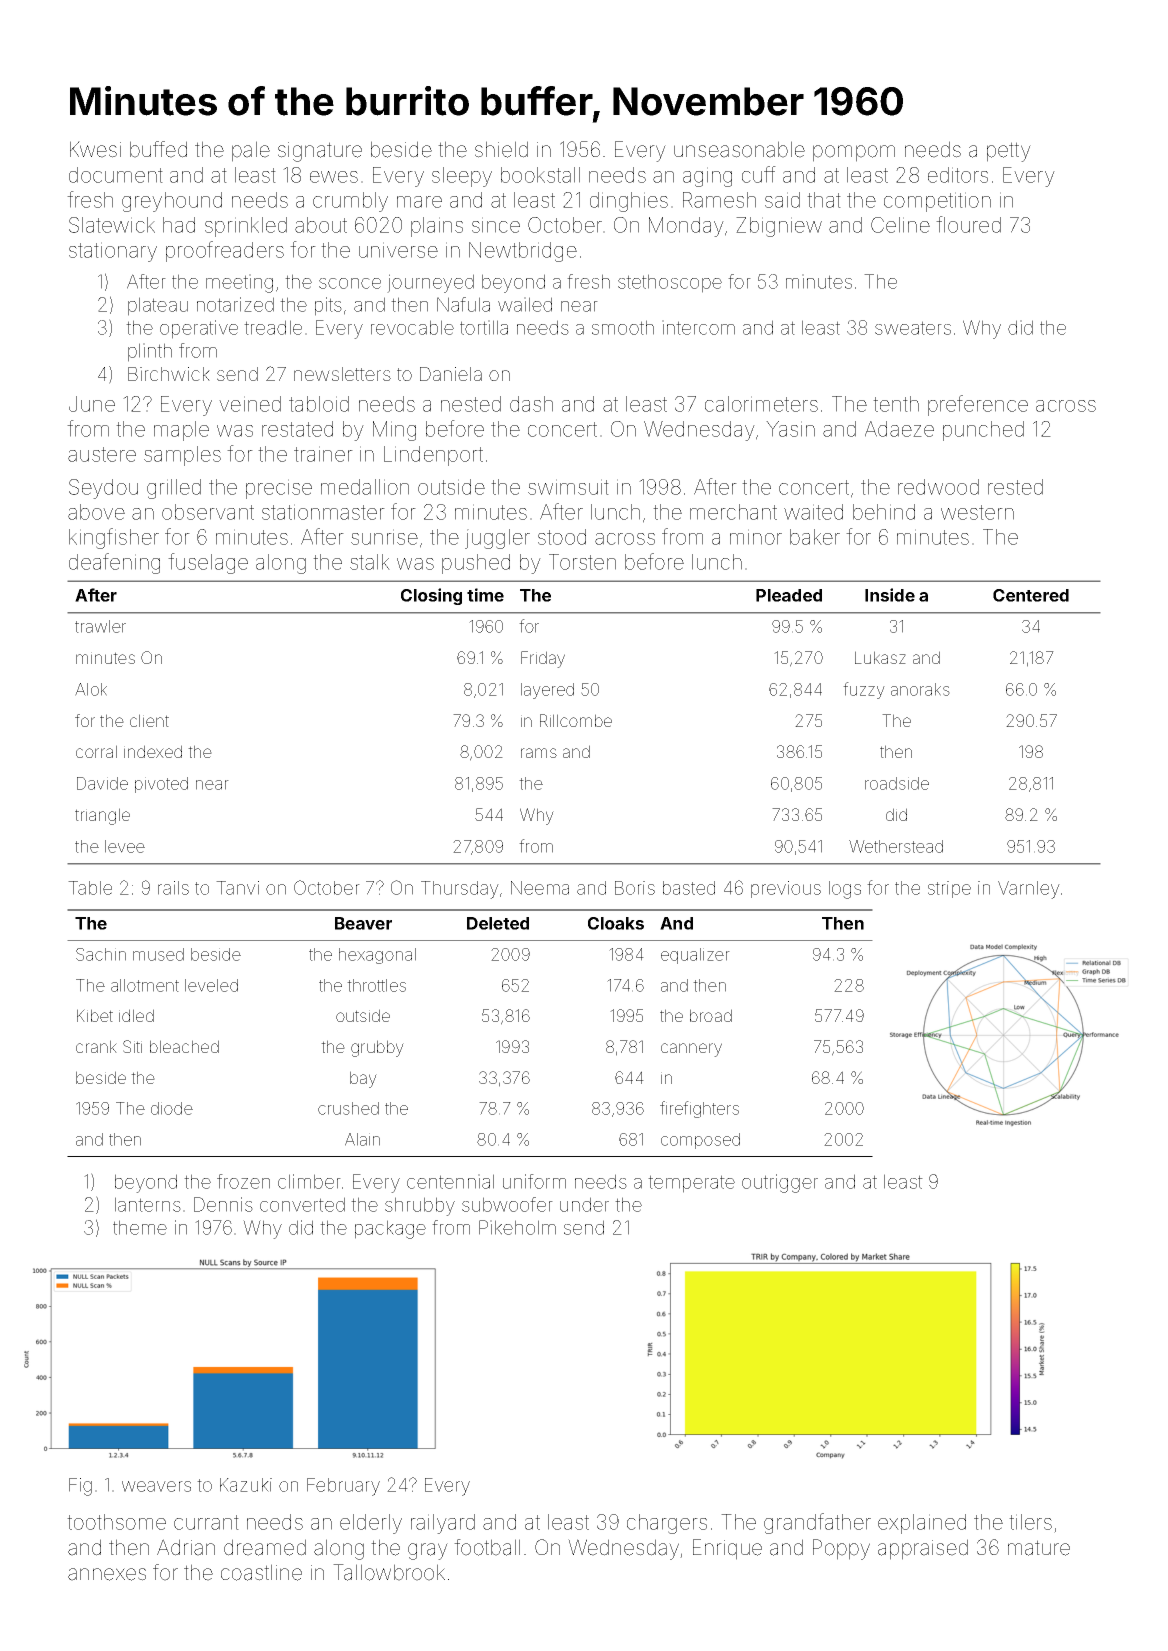 The image size is (1168, 1651). Describe the element at coordinates (498, 923) in the image. I see `Deleted` at that location.
